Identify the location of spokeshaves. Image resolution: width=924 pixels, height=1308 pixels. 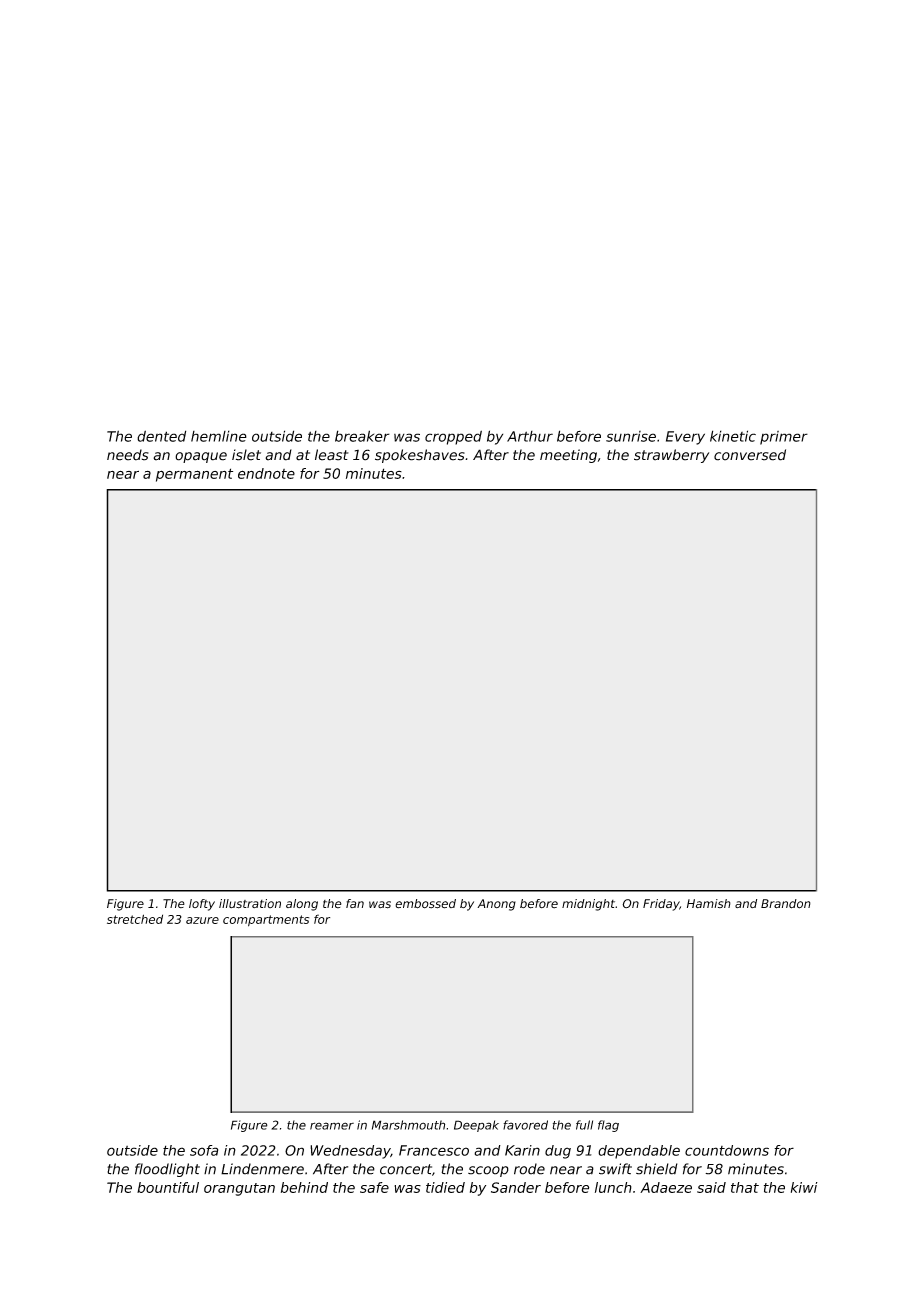
(420, 456).
